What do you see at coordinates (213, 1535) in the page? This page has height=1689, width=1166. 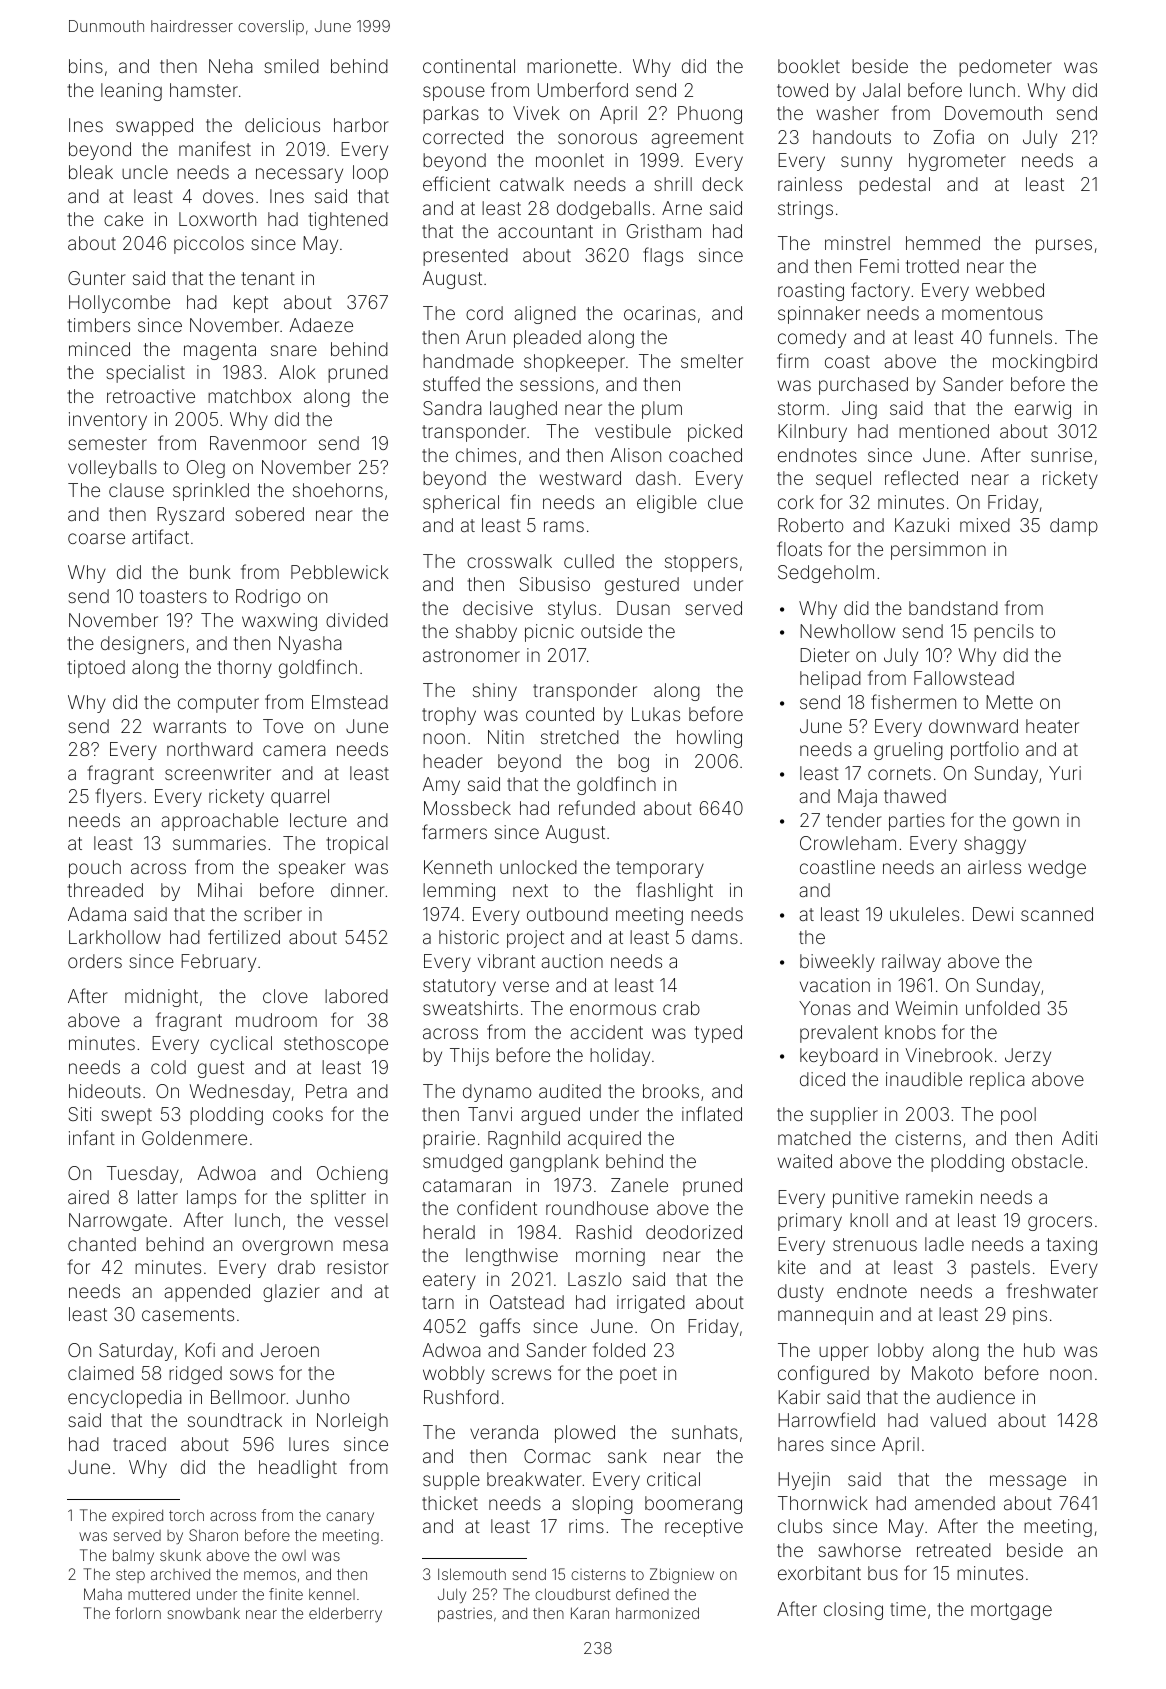 I see `Sharon` at bounding box center [213, 1535].
